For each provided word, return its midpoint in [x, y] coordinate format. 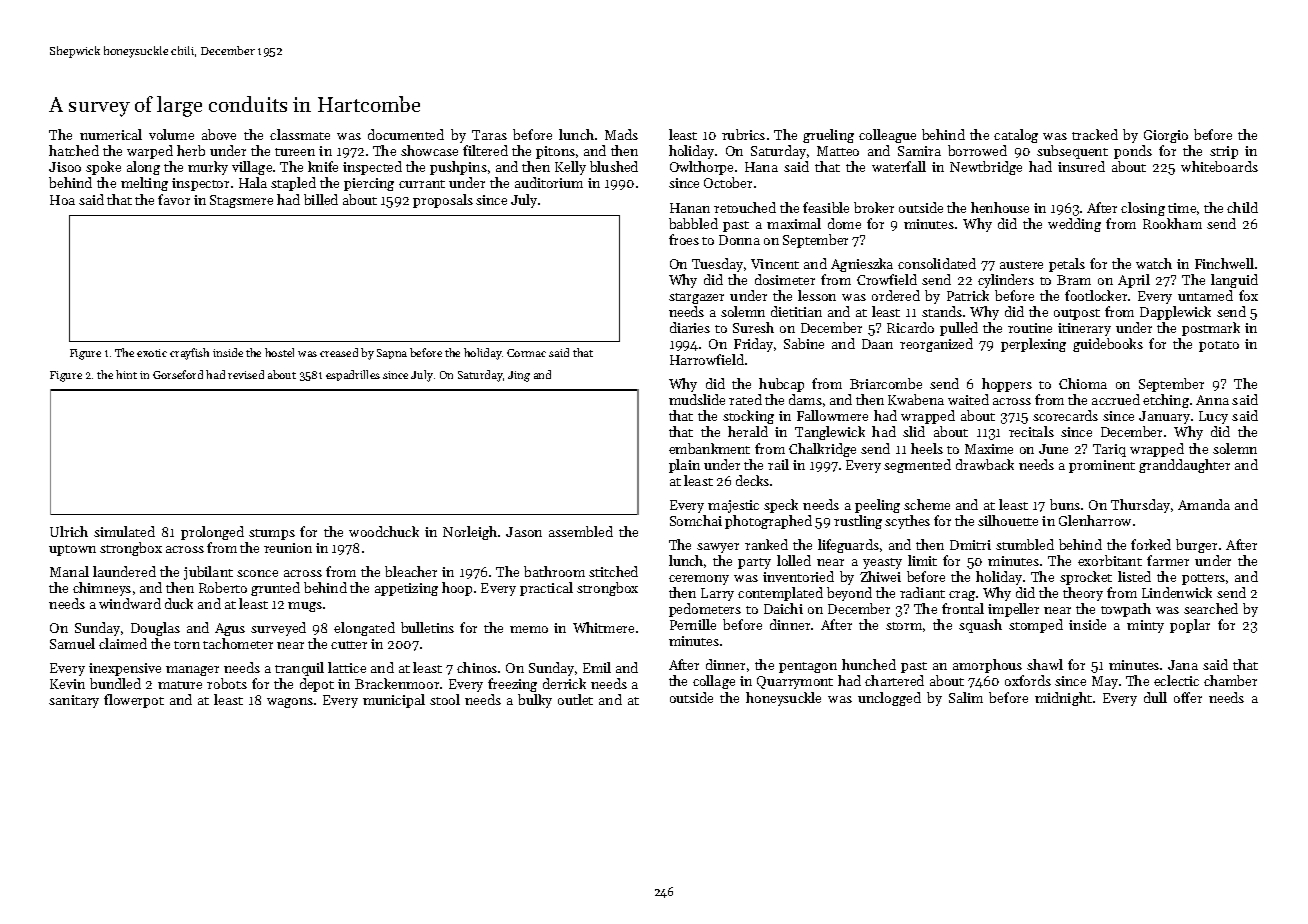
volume [171, 134]
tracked [1095, 134]
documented [406, 134]
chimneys [102, 589]
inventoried [798, 576]
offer [1188, 697]
